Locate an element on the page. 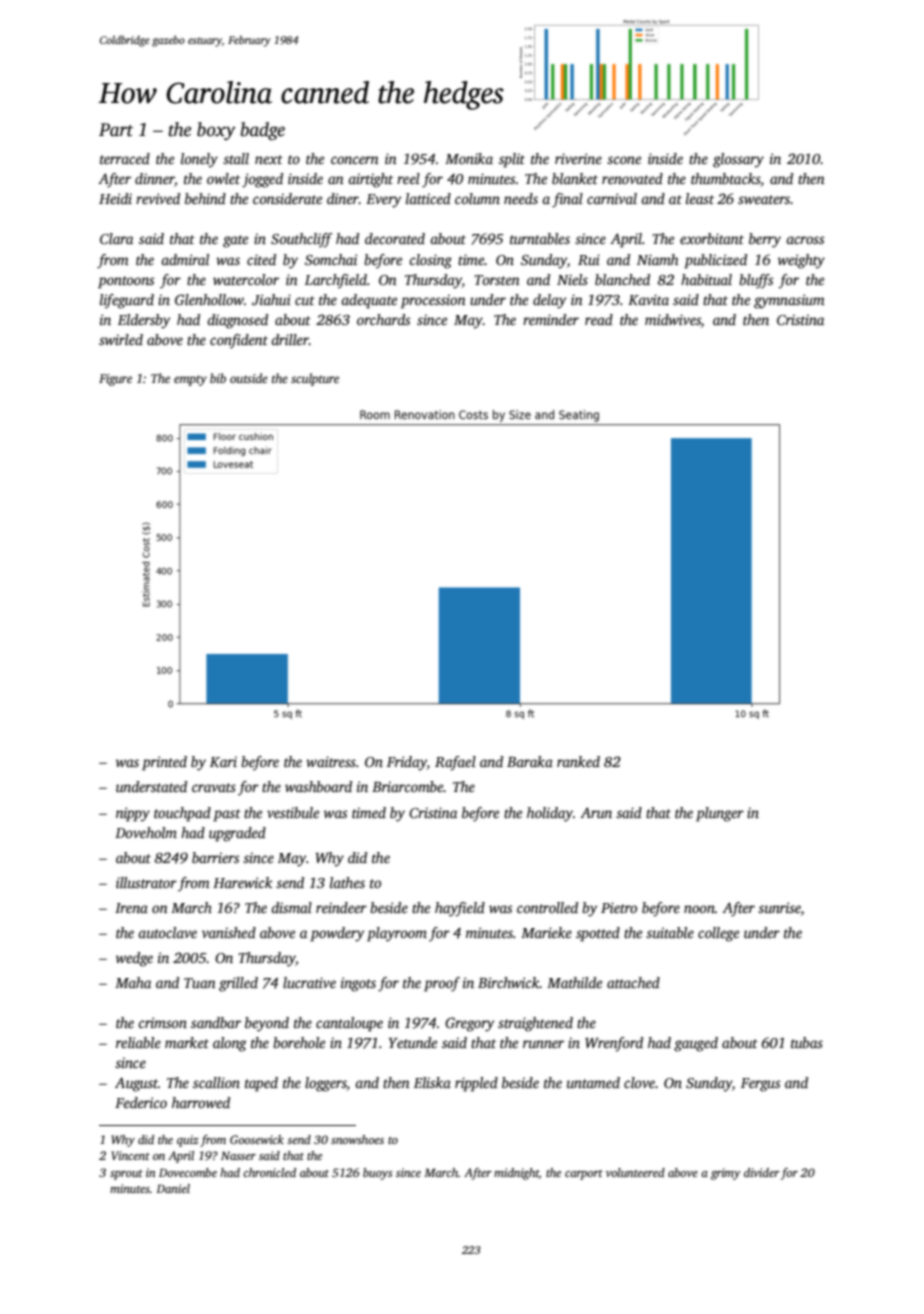 The image size is (924, 1314). badge is located at coordinates (263, 131).
